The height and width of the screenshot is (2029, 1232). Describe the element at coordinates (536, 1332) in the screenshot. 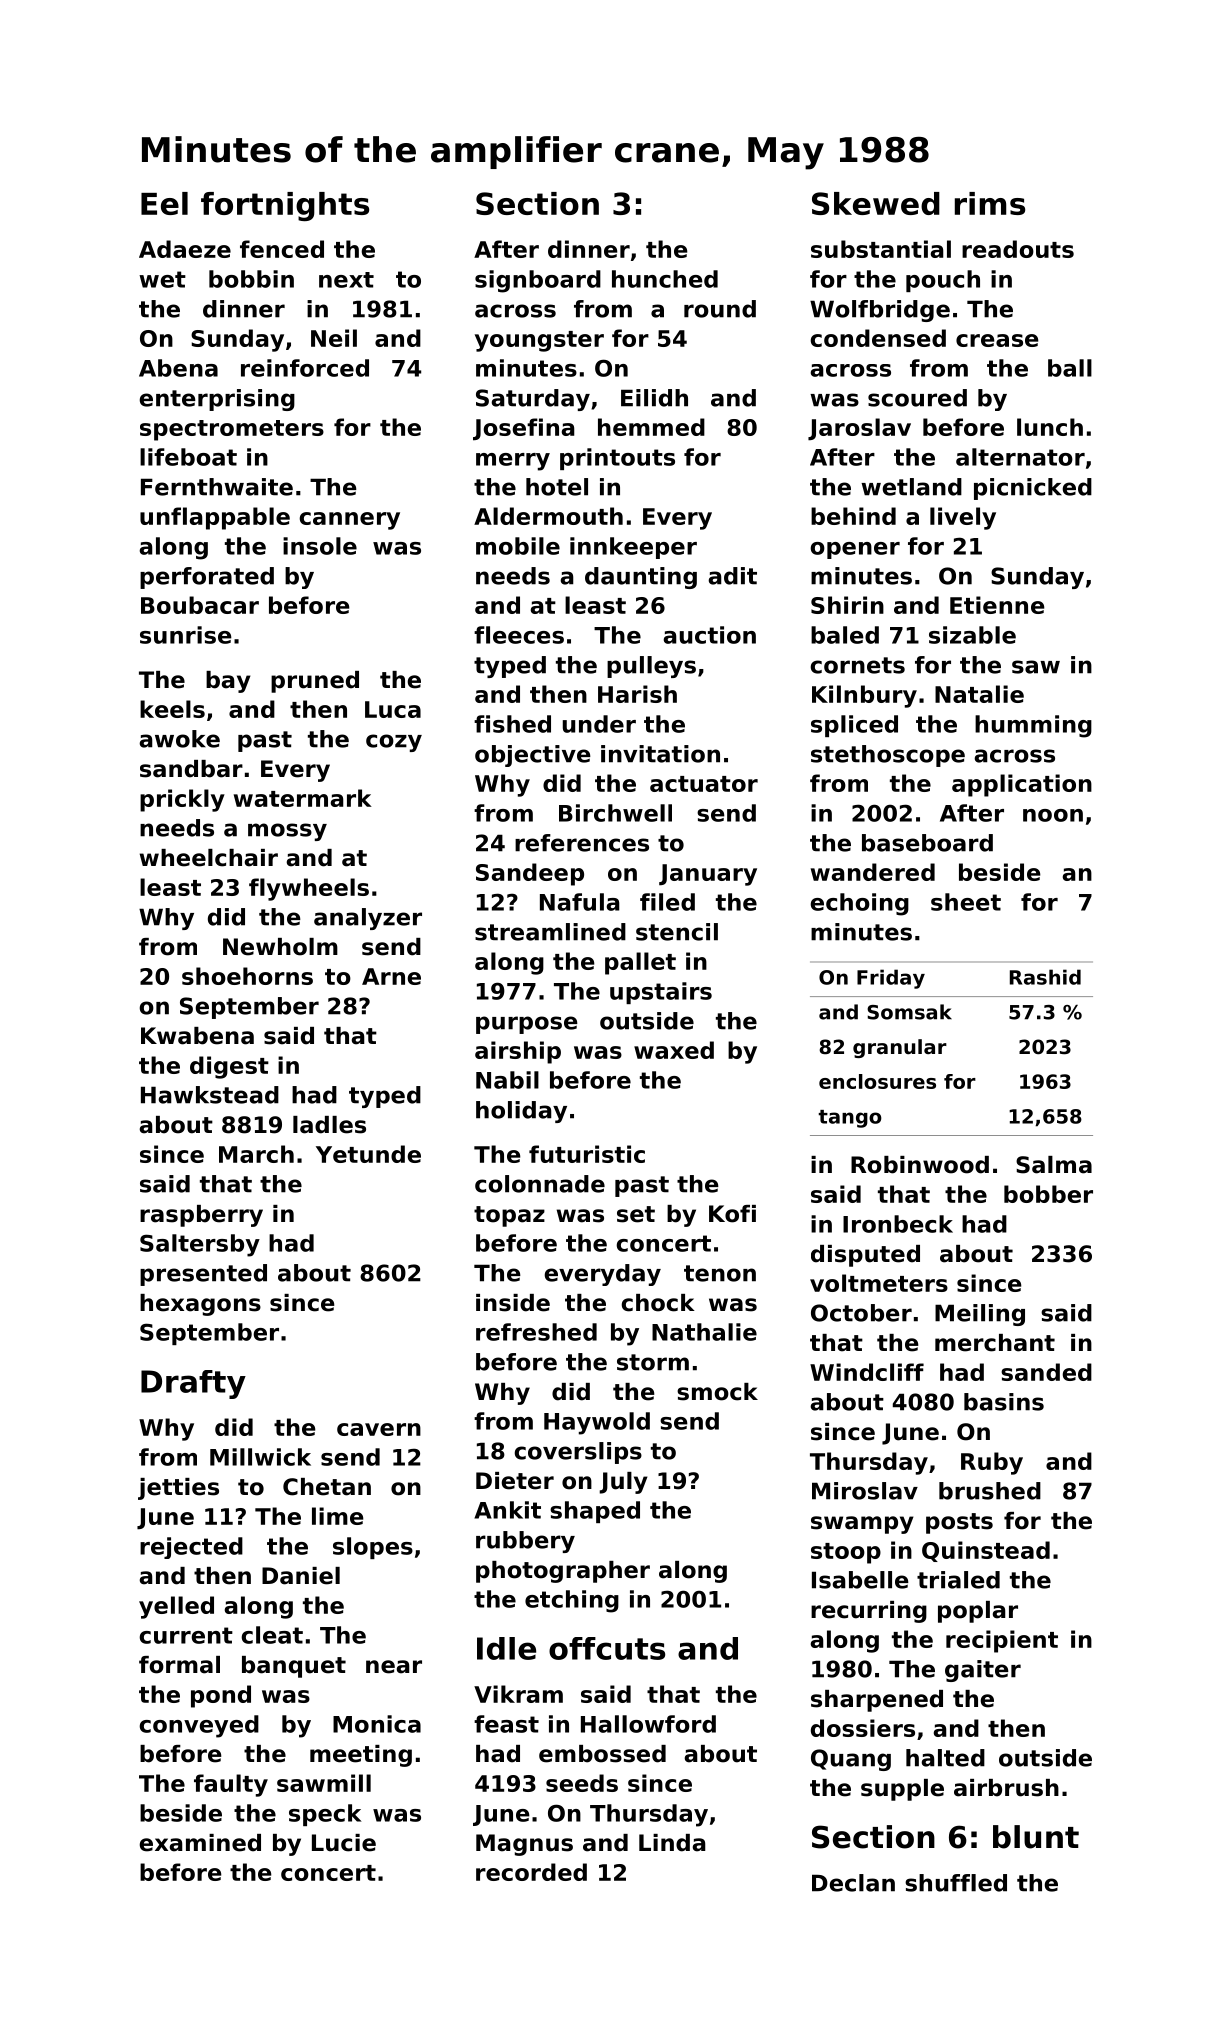

I see `refreshed` at that location.
